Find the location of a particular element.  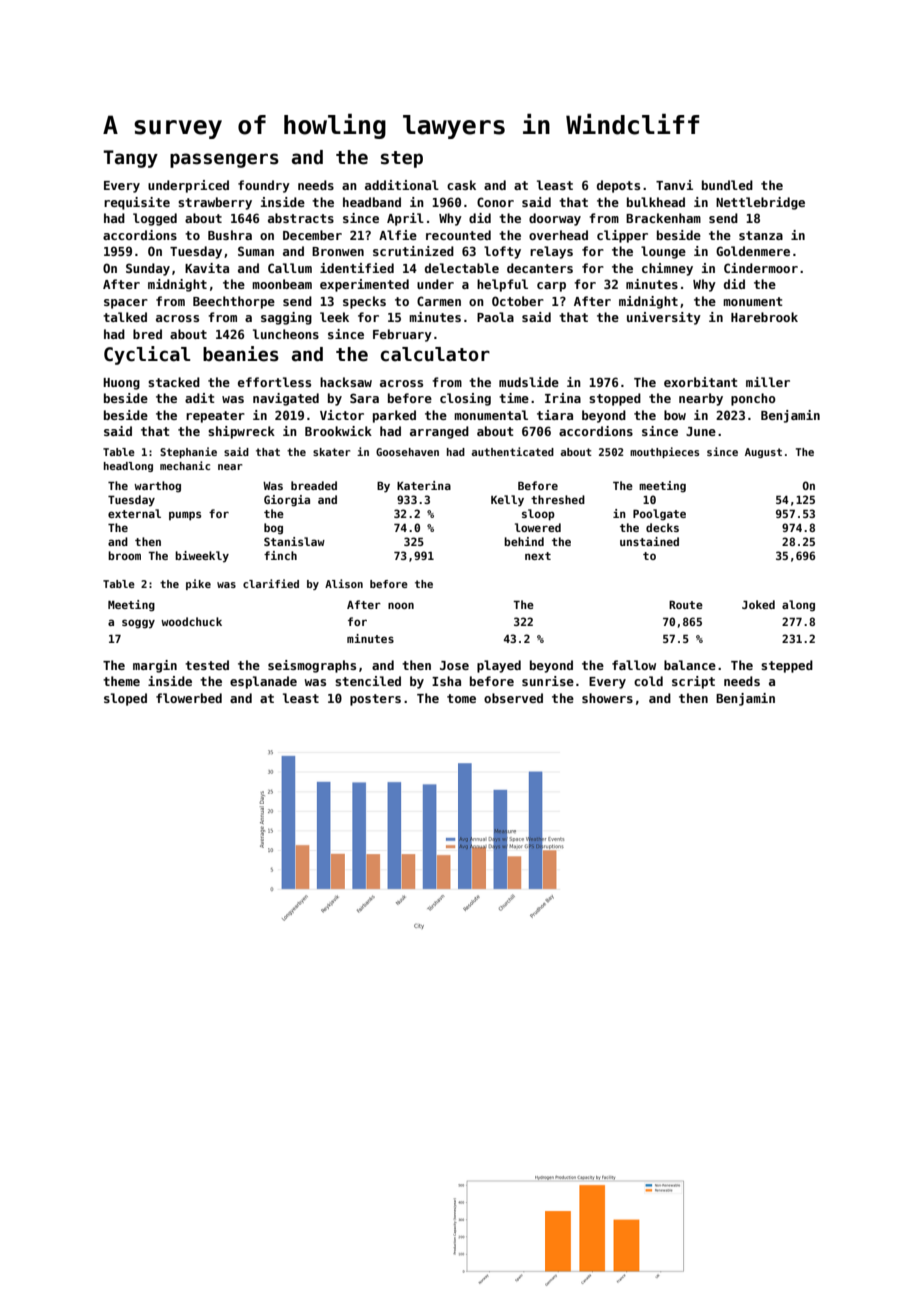

bundled is located at coordinates (727, 185).
